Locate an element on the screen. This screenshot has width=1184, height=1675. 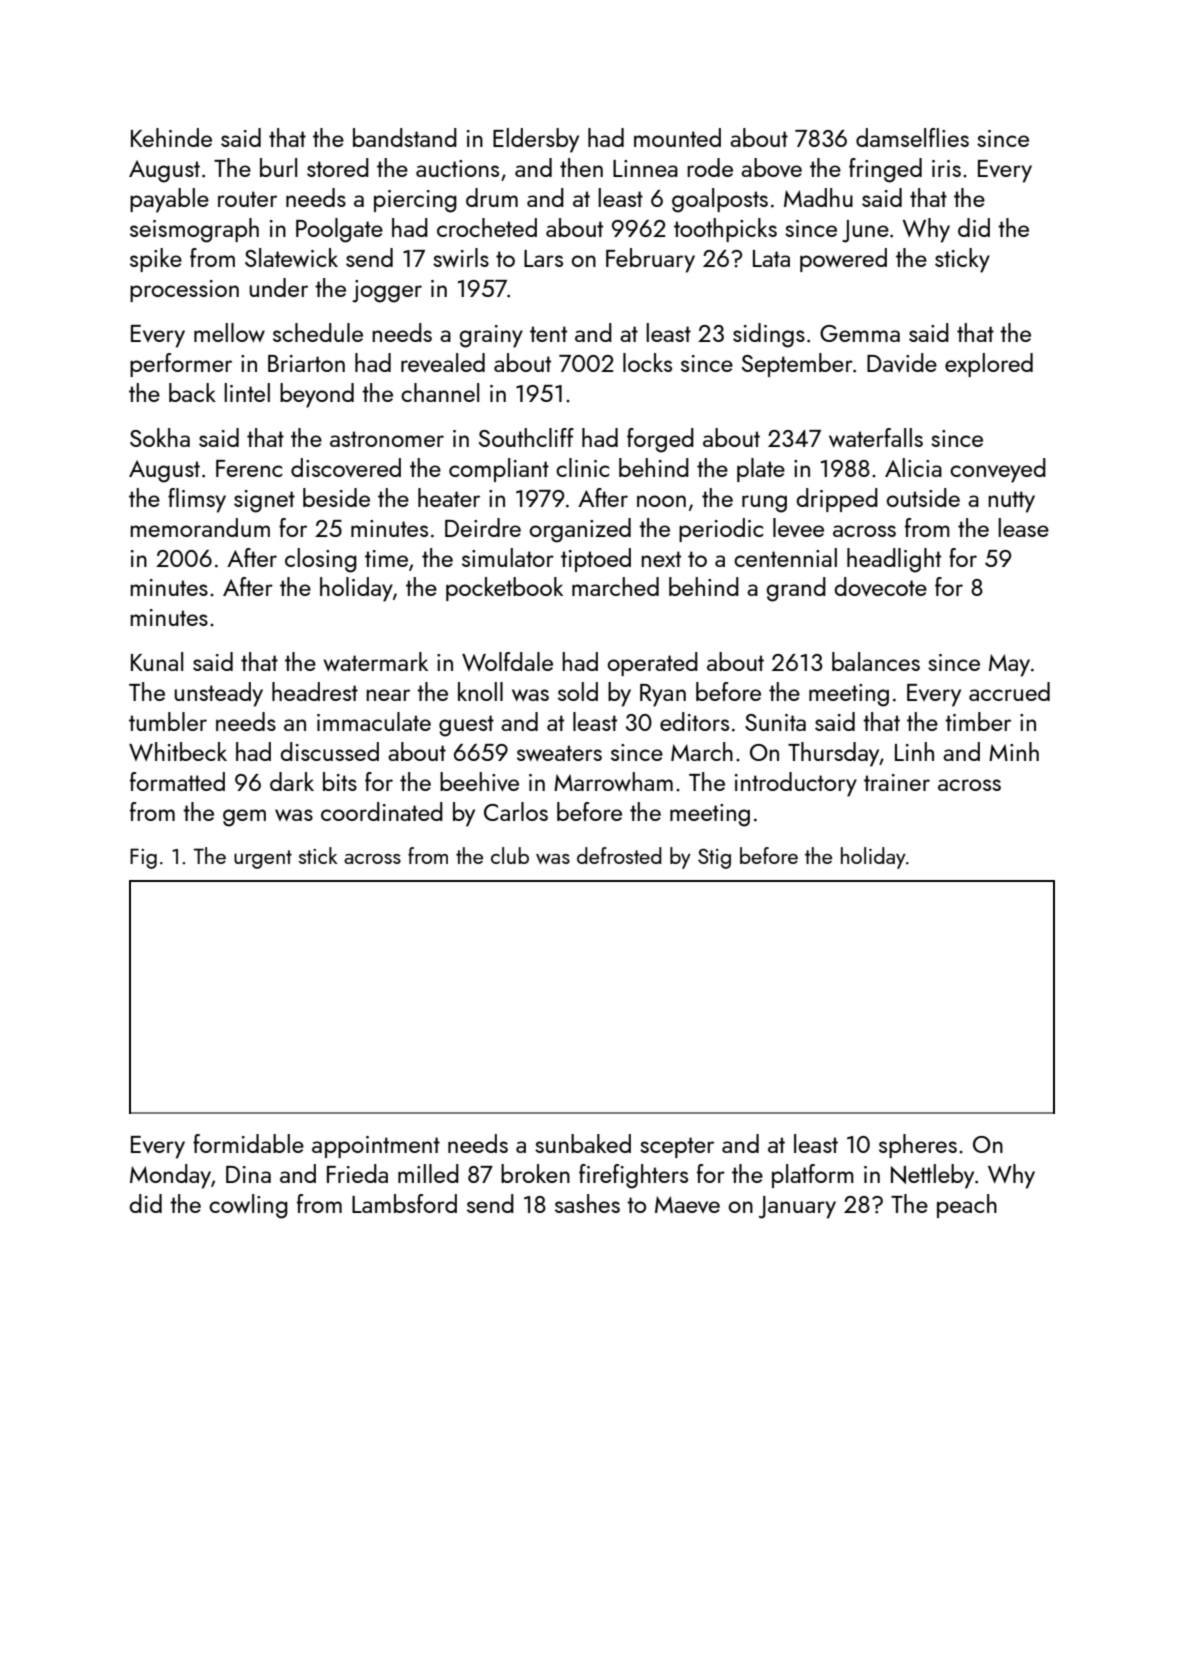
urgent is located at coordinates (263, 859).
